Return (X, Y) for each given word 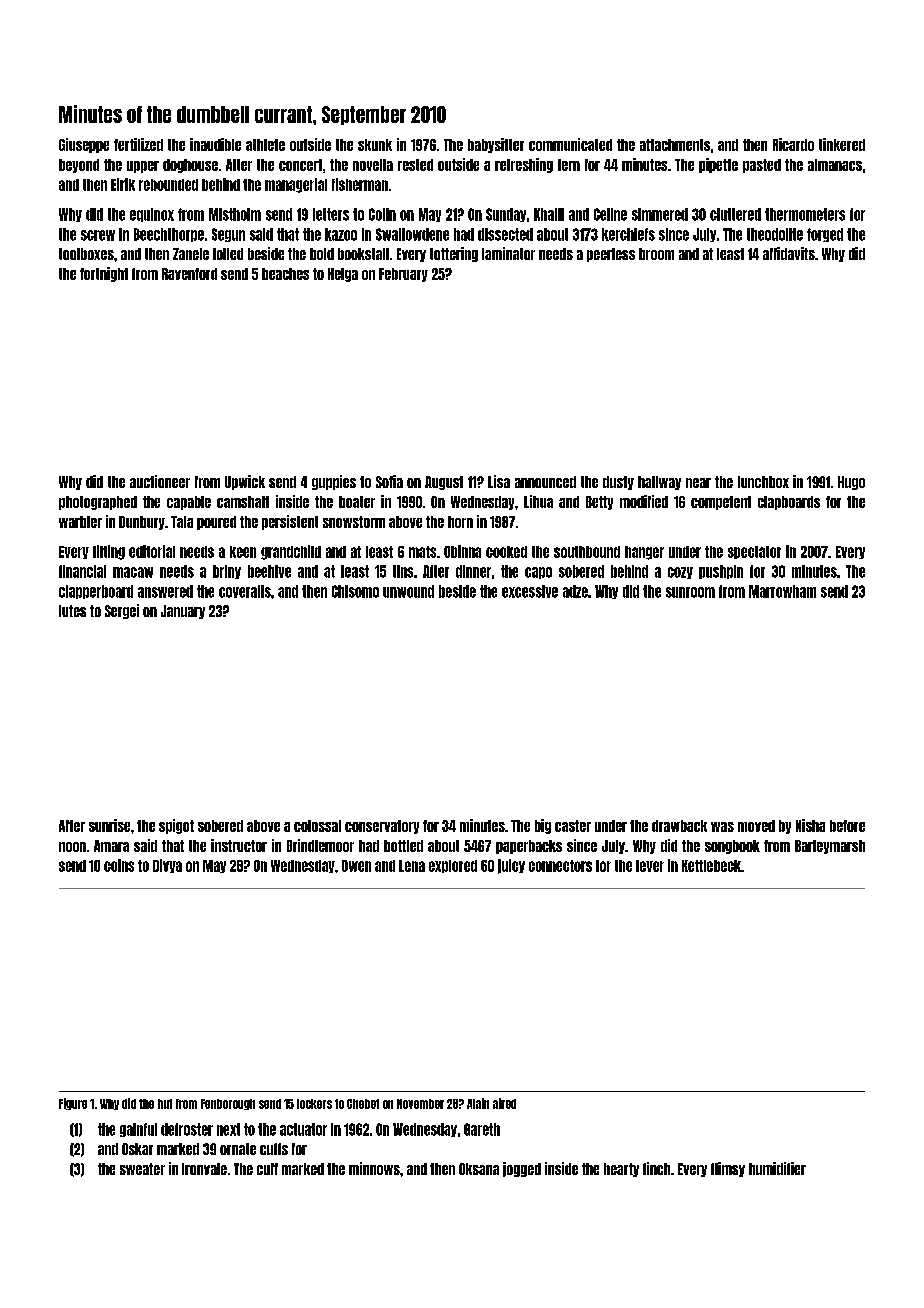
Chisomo (355, 591)
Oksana (479, 1169)
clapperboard (96, 592)
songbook (732, 847)
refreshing (524, 165)
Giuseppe (84, 145)
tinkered (842, 144)
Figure (73, 1104)
